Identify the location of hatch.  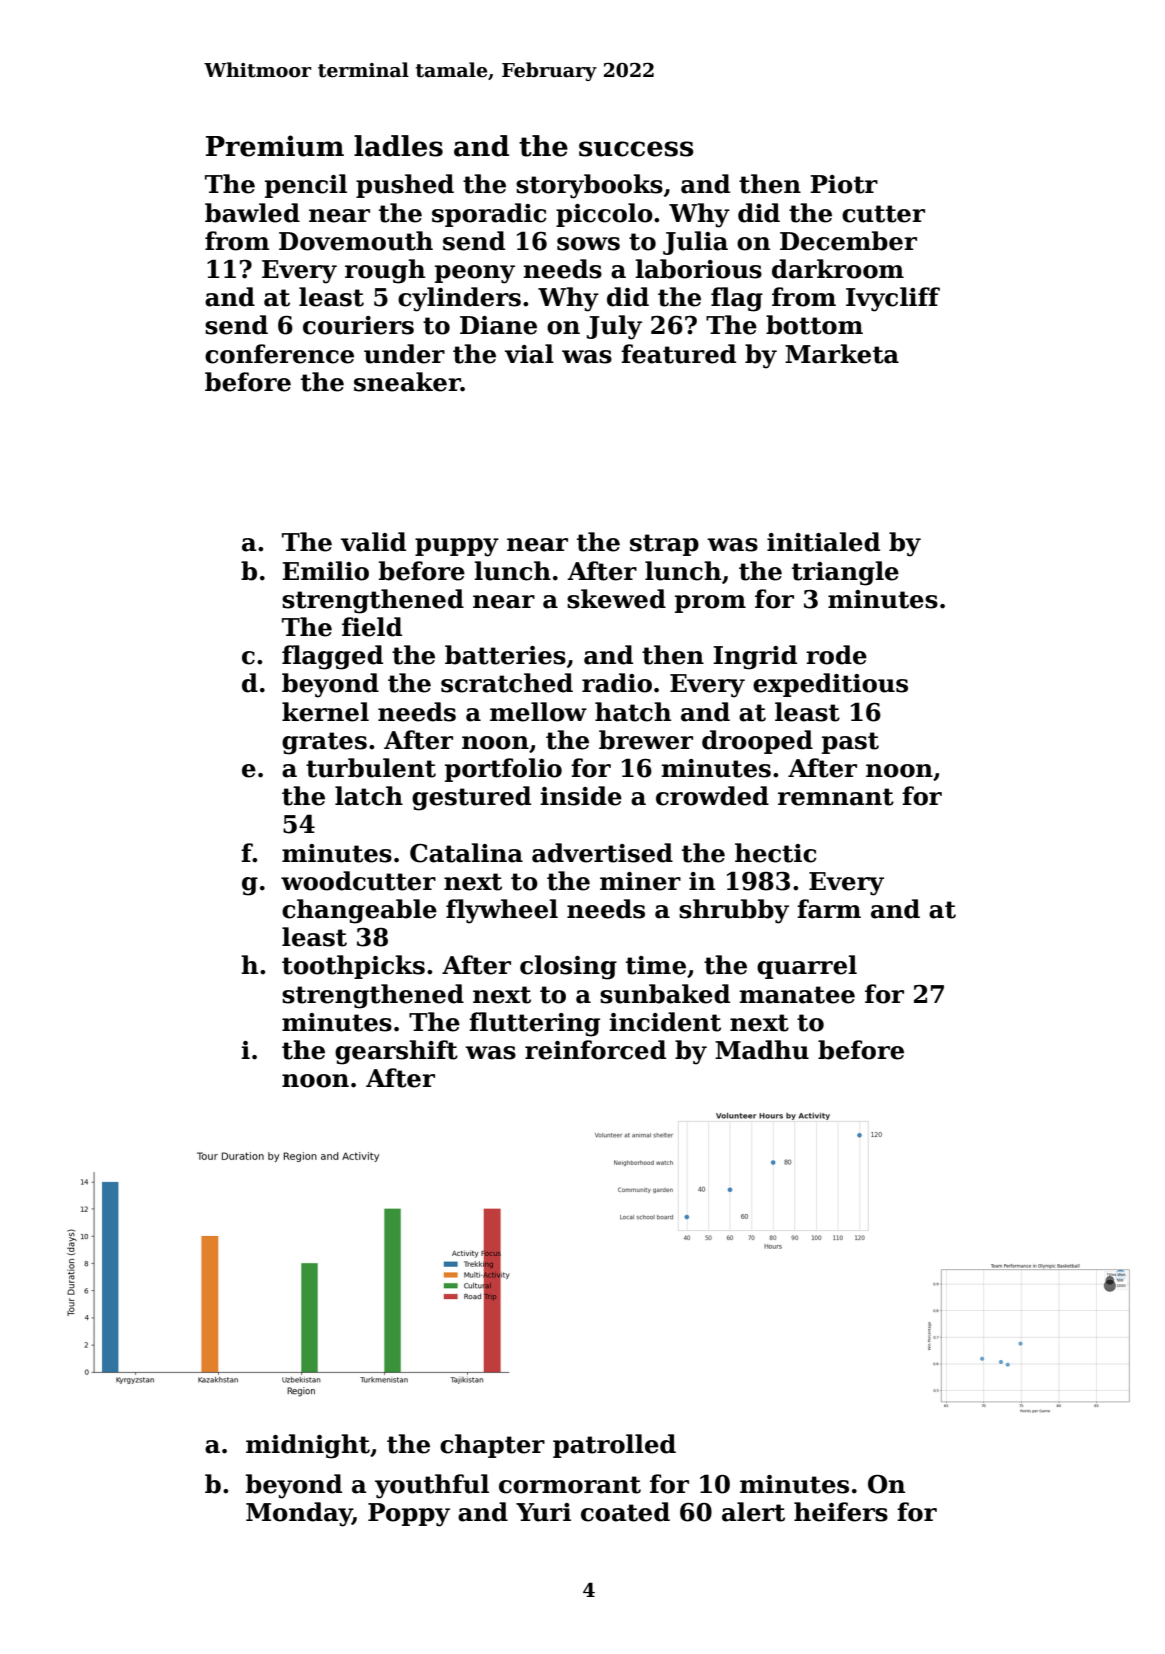
(633, 712).
